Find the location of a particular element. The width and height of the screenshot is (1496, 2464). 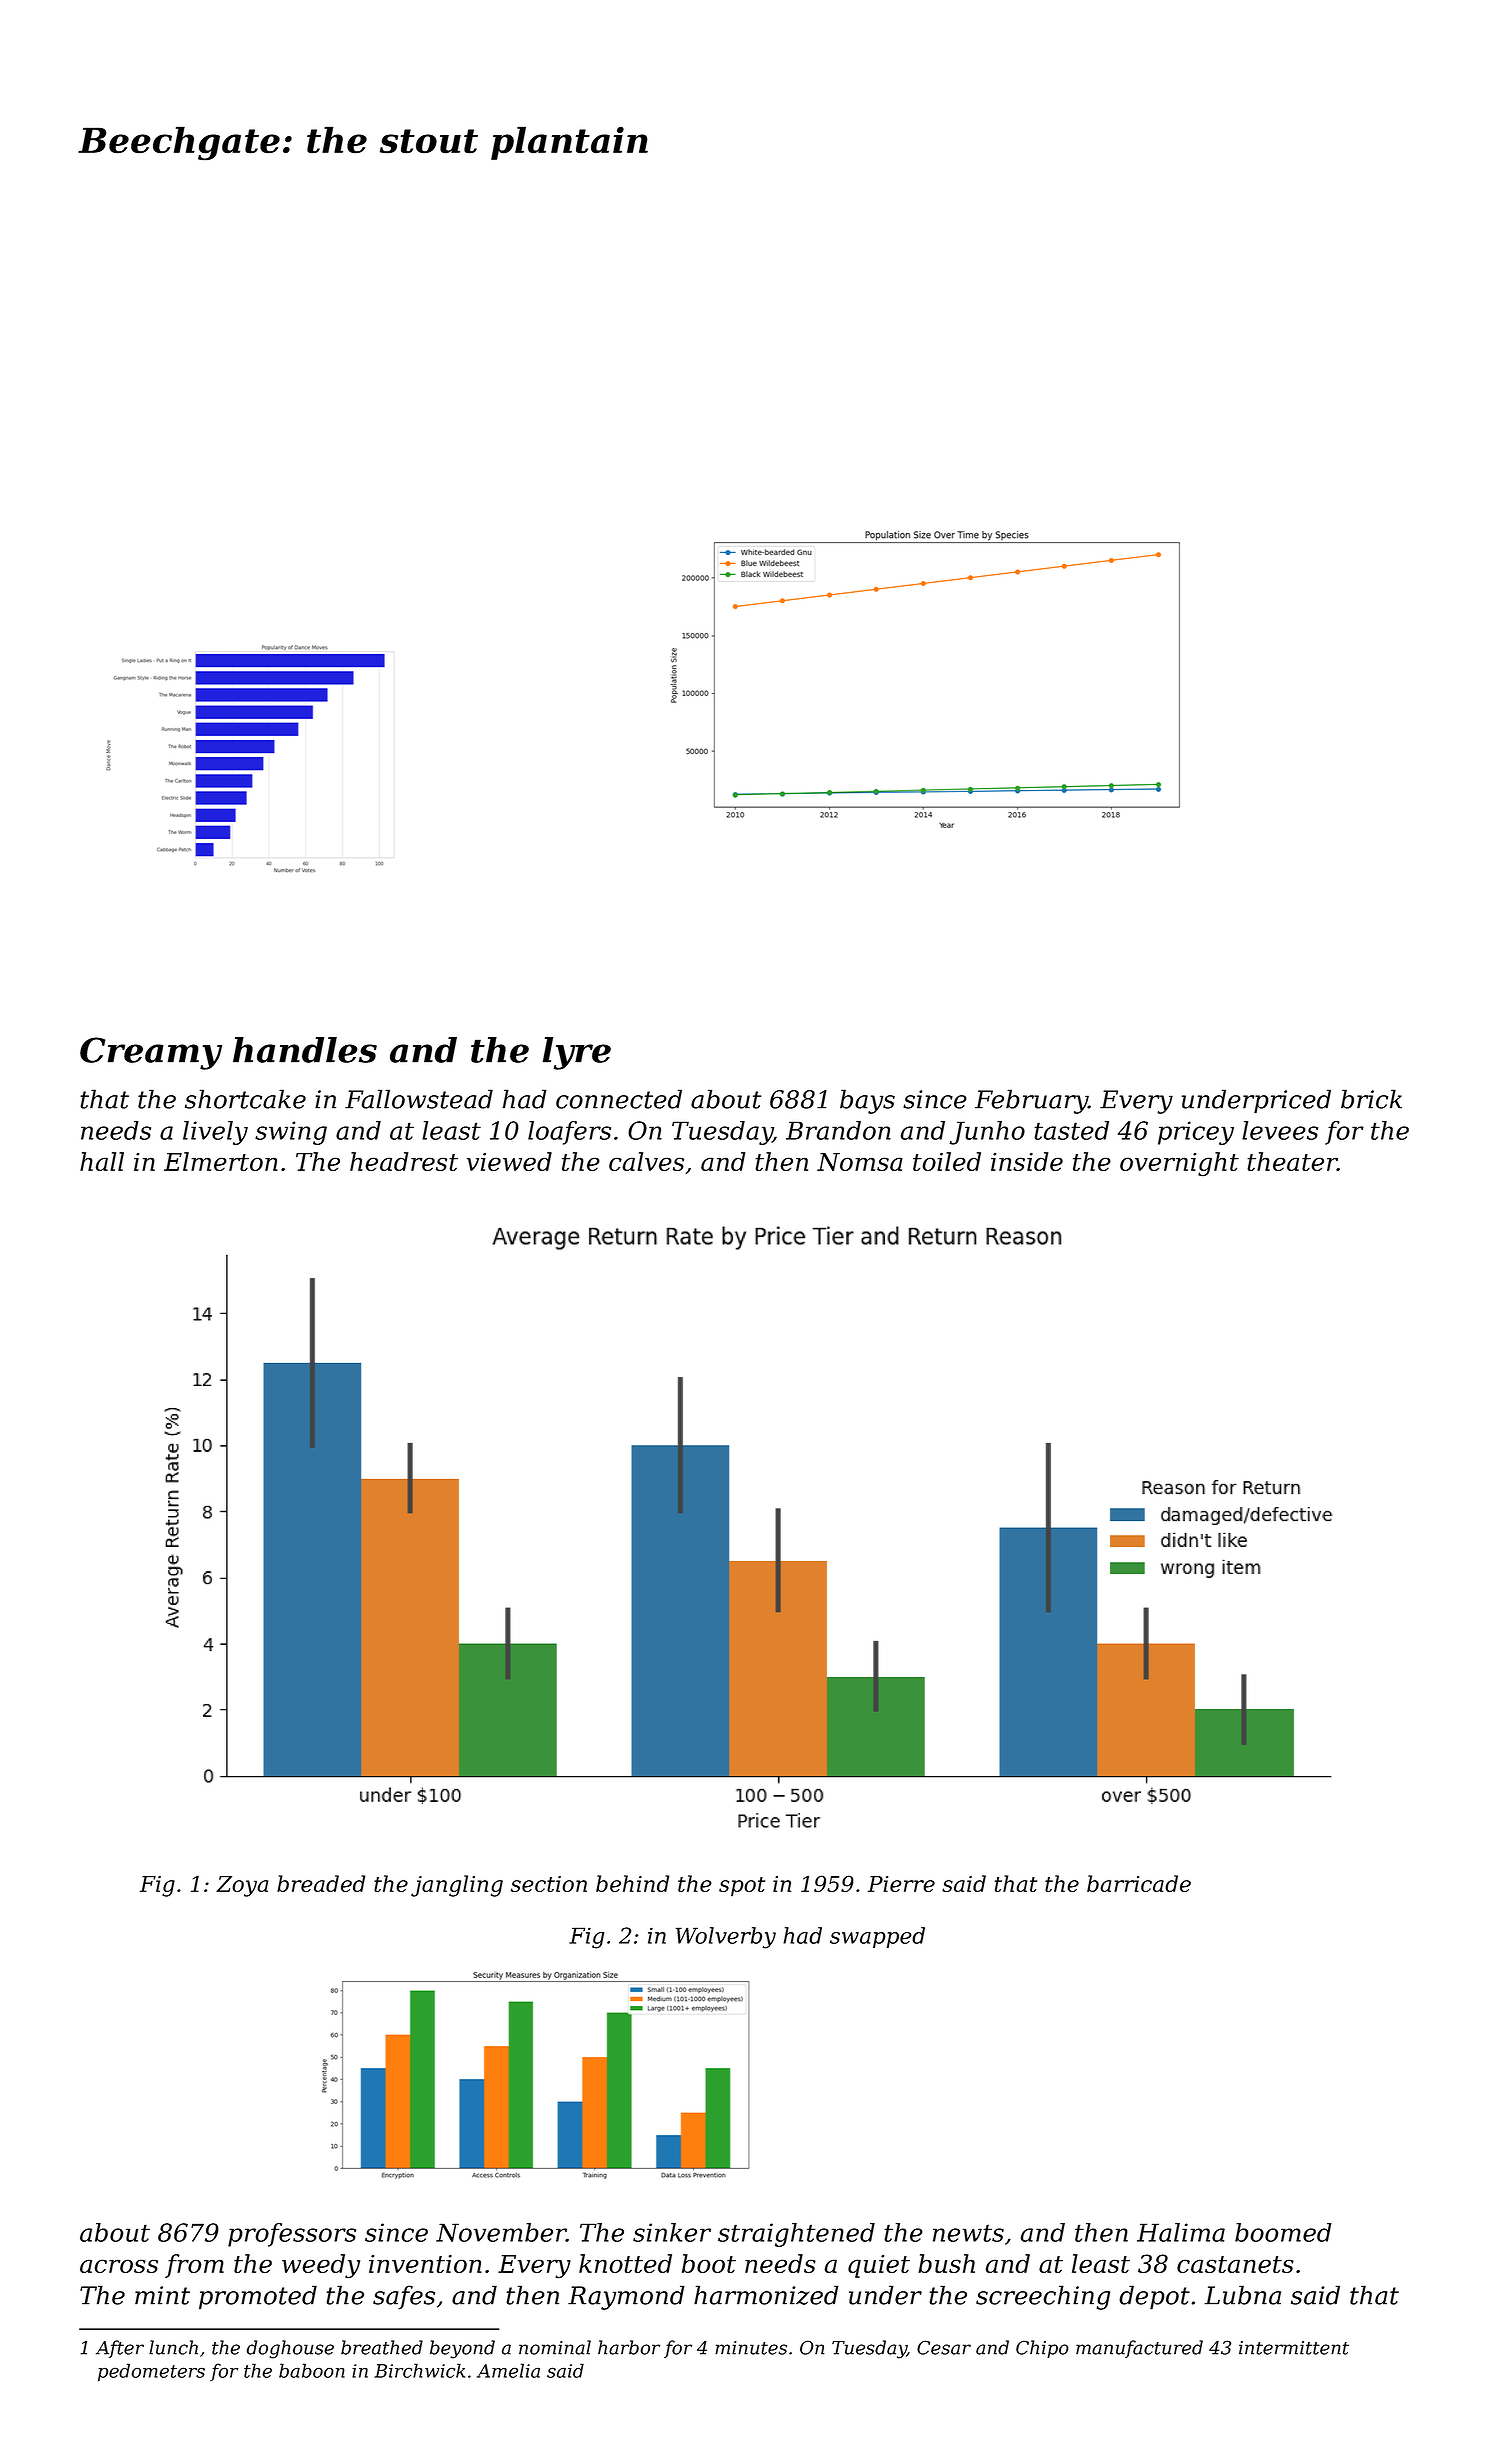

Elmerton is located at coordinates (221, 1161).
